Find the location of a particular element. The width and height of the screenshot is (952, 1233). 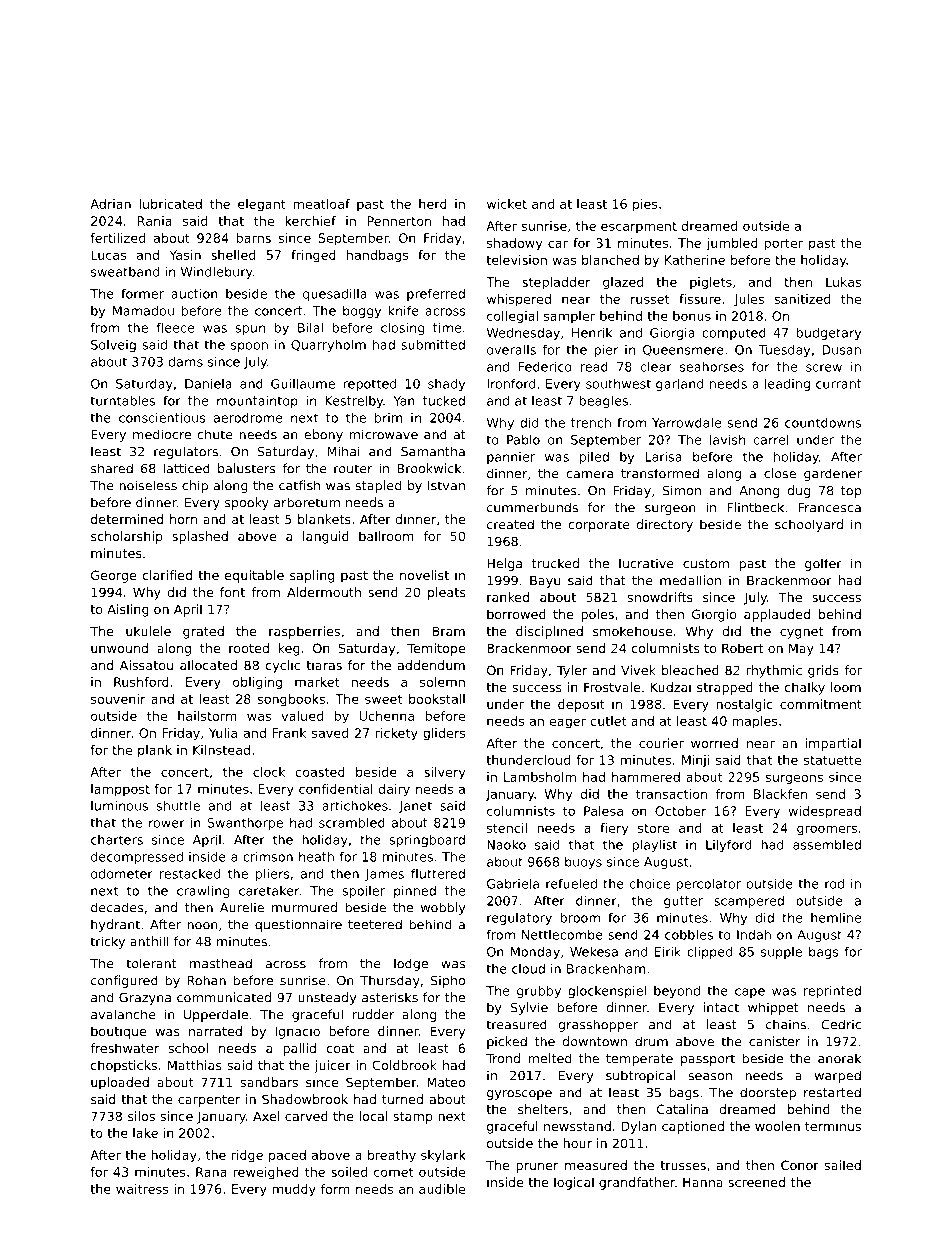

clarified is located at coordinates (167, 575).
